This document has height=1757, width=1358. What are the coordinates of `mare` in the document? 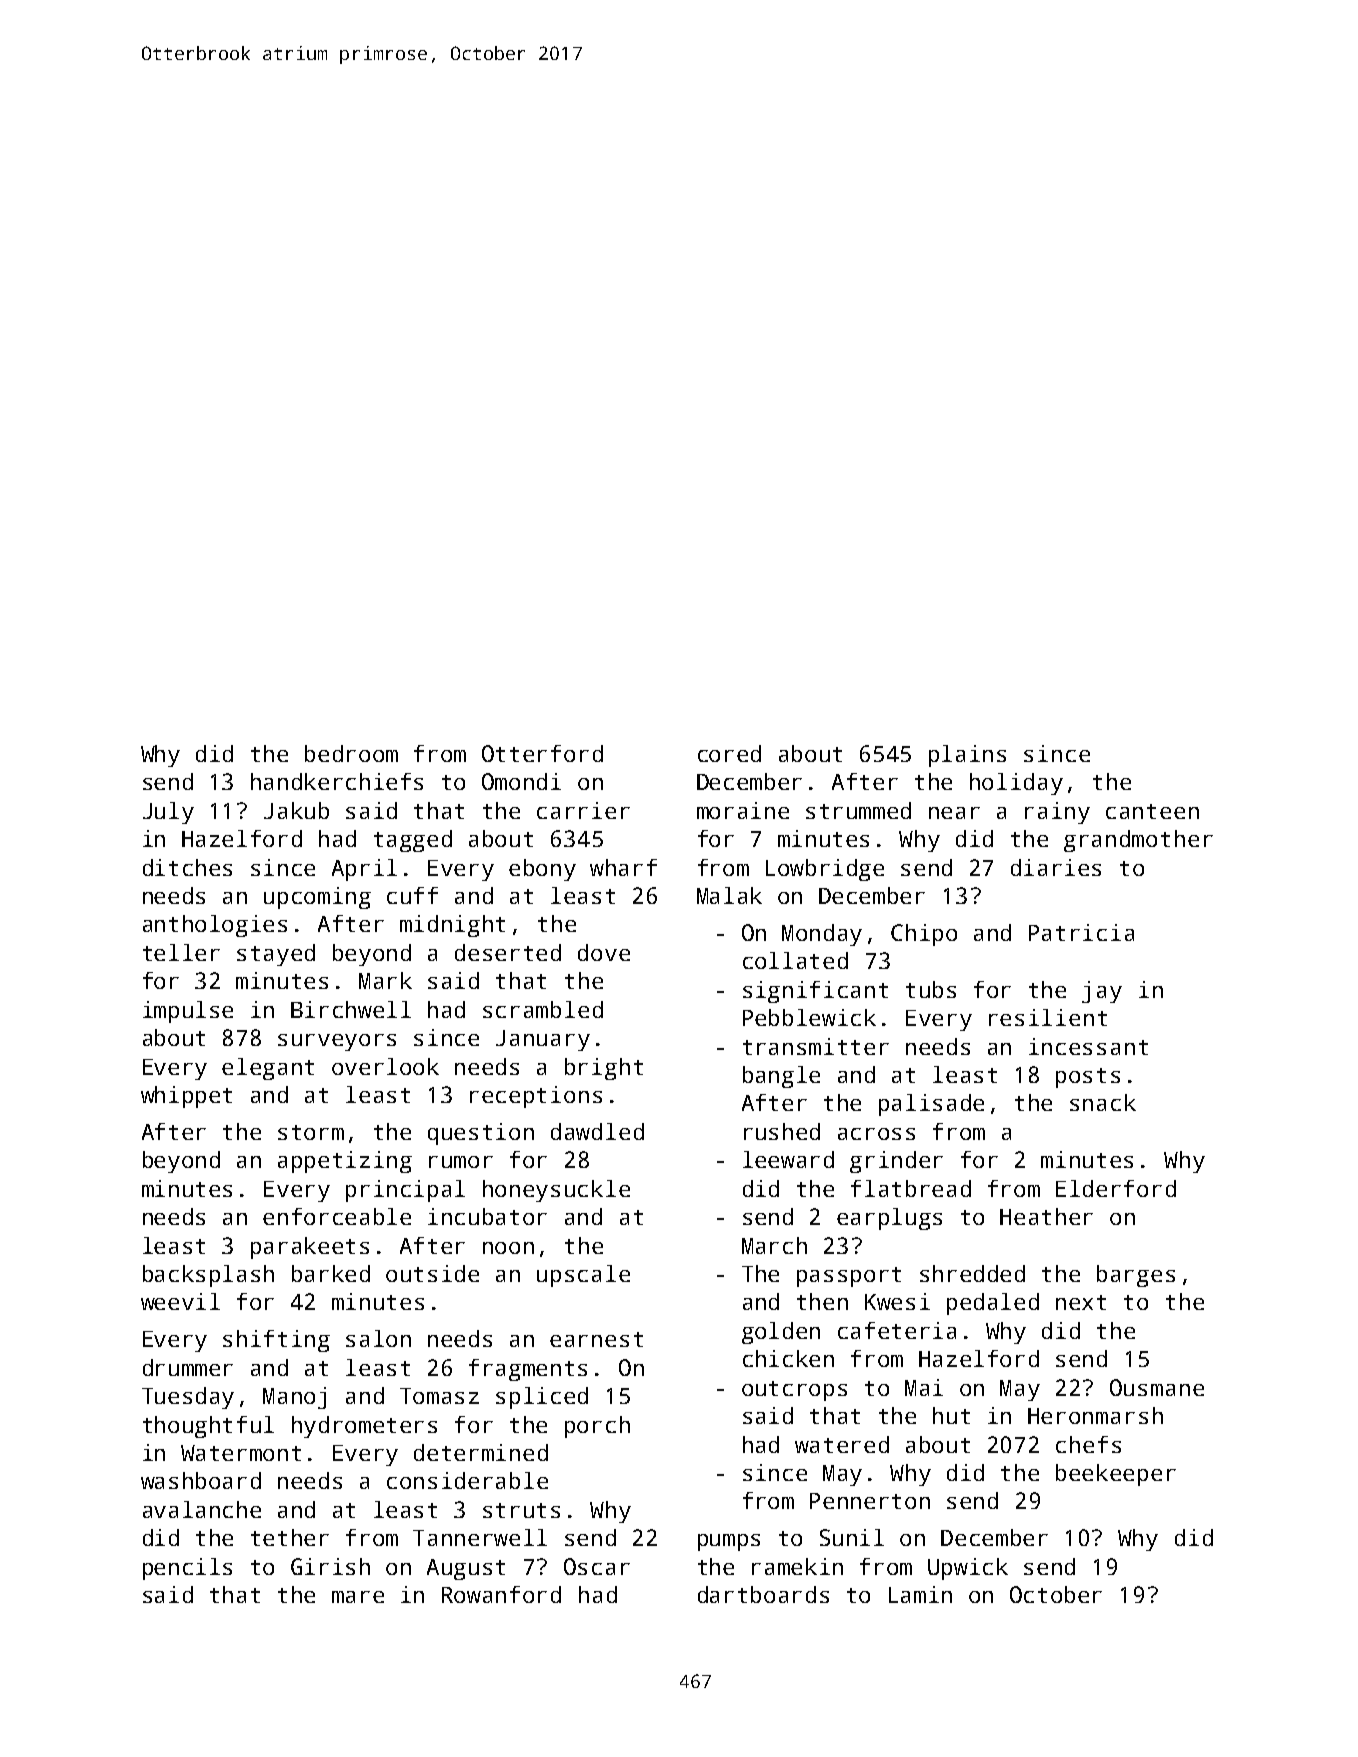 It's located at (358, 1597).
